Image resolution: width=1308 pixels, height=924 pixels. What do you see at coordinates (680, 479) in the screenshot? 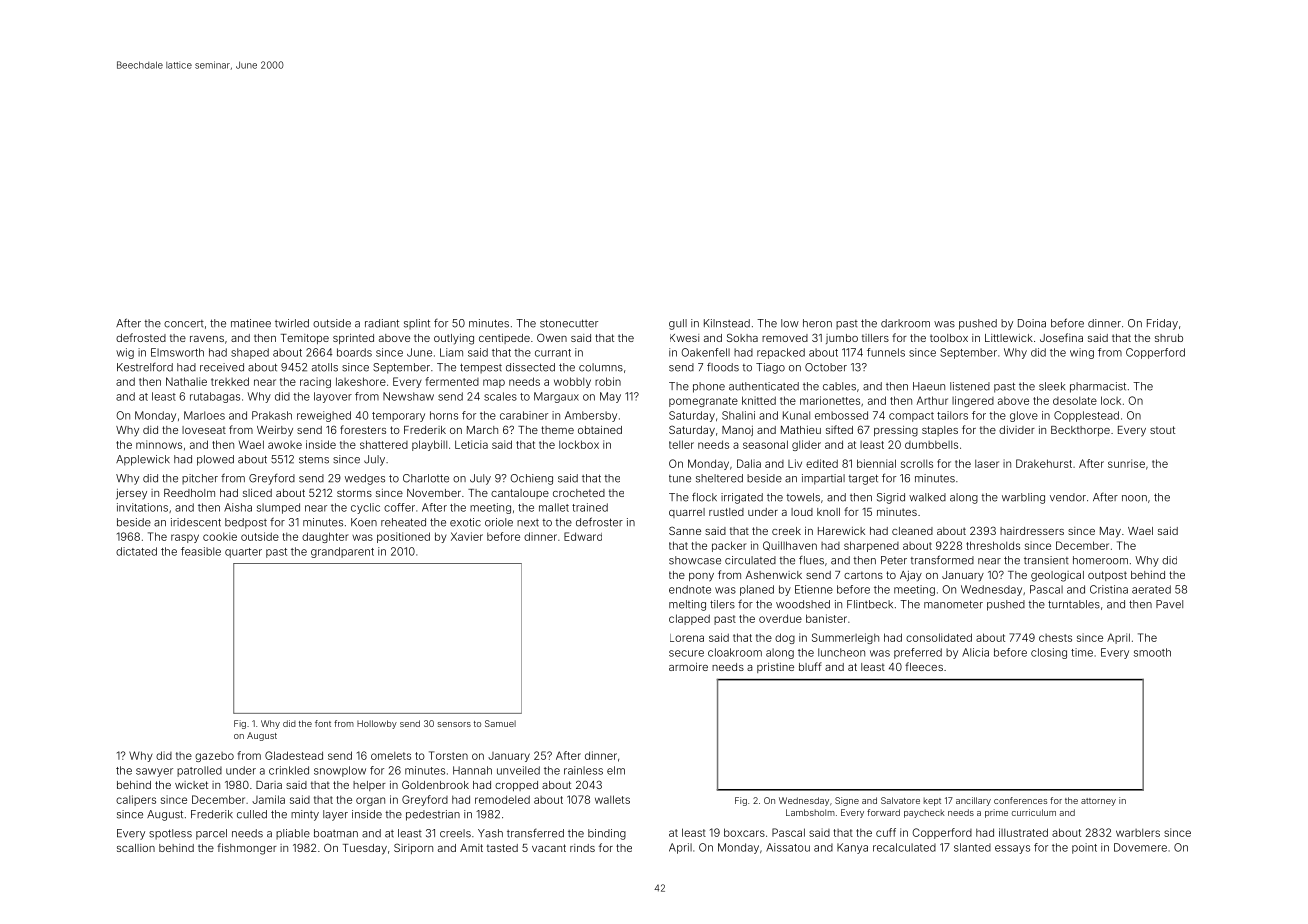
I see `tune` at bounding box center [680, 479].
